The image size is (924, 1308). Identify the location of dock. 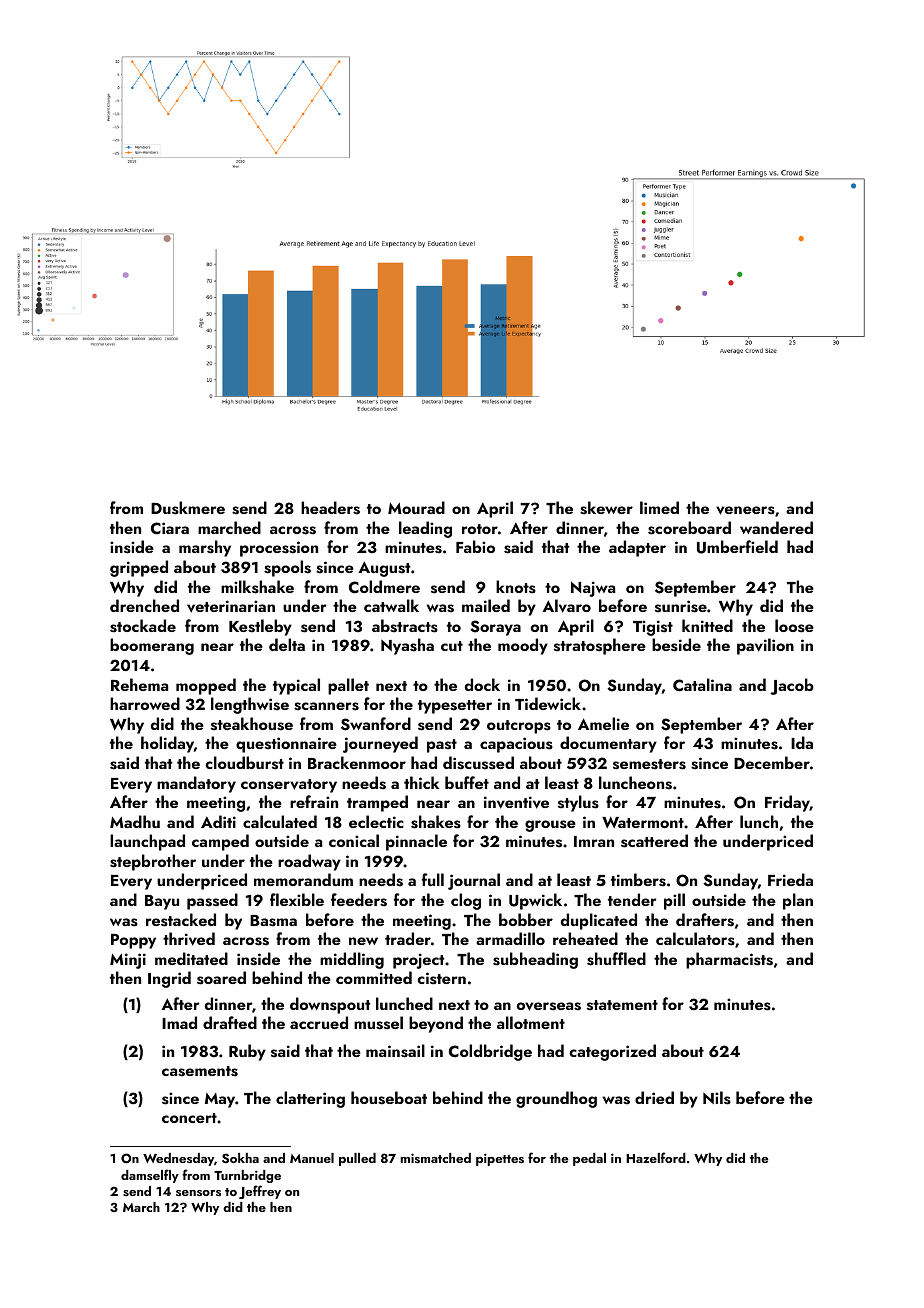
(482, 684).
